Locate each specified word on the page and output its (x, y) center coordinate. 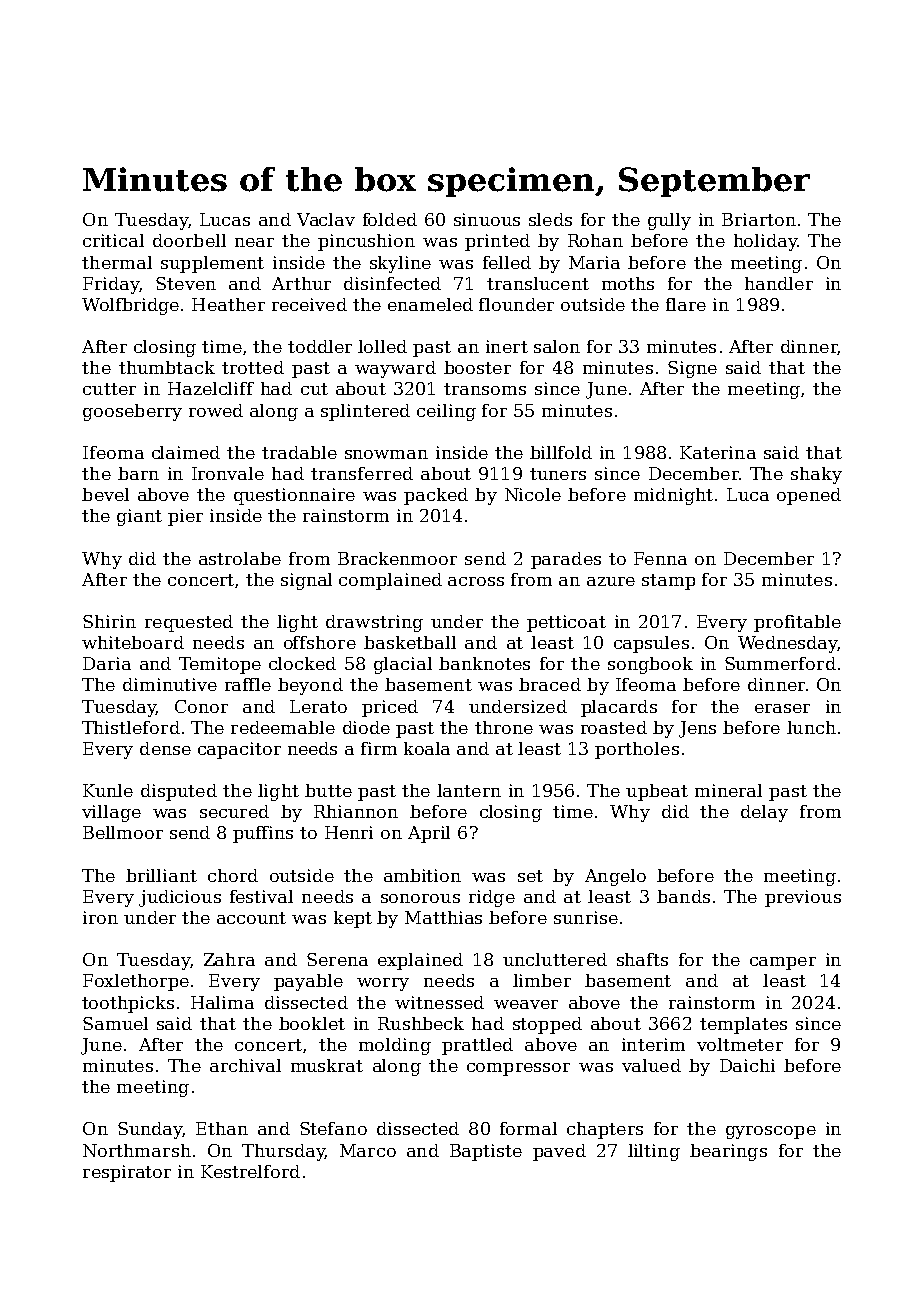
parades (566, 560)
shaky (816, 475)
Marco (368, 1150)
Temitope (220, 665)
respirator (127, 1173)
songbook (650, 665)
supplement (212, 264)
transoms (485, 389)
